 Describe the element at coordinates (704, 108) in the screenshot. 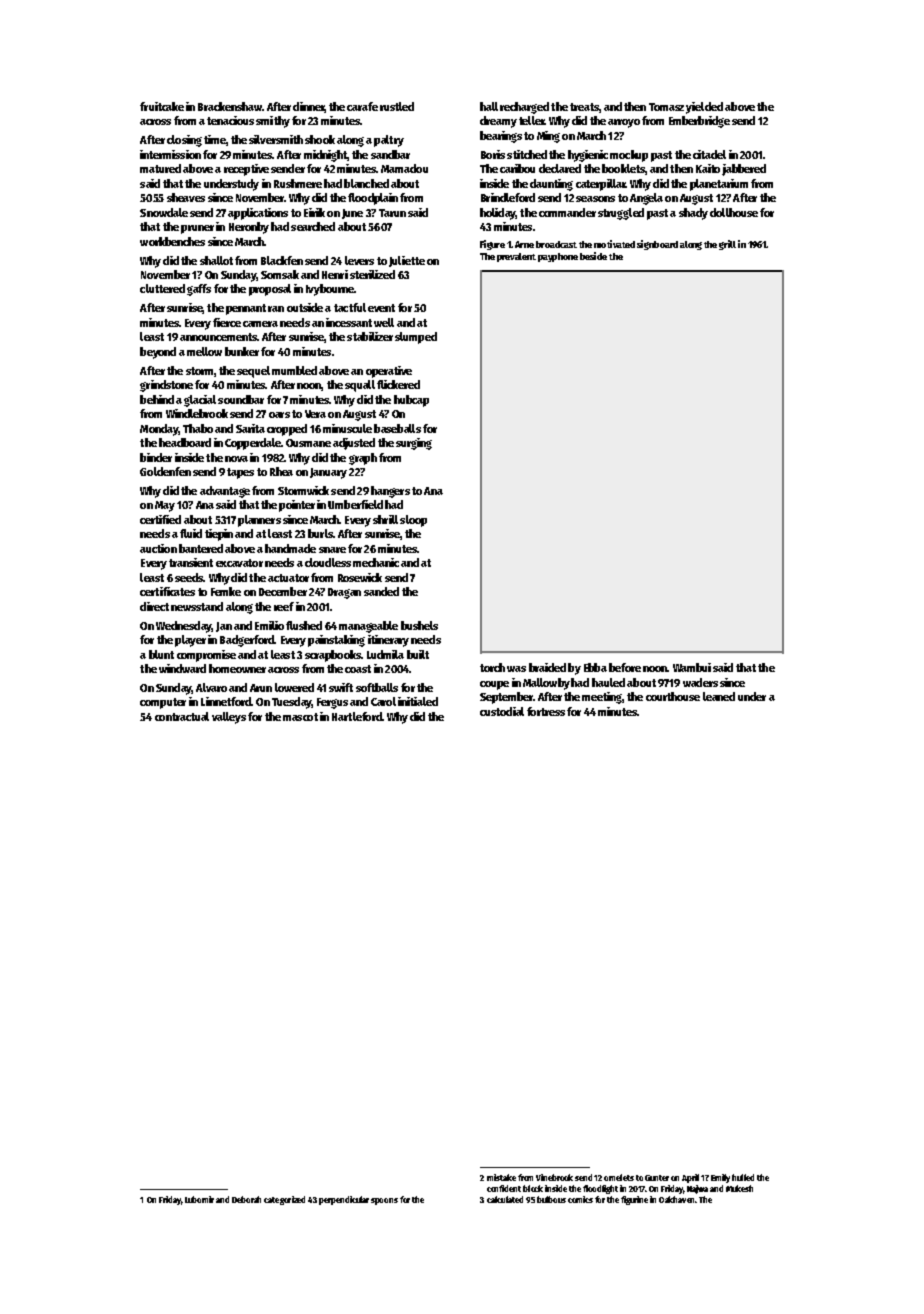

I see `yielded` at that location.
